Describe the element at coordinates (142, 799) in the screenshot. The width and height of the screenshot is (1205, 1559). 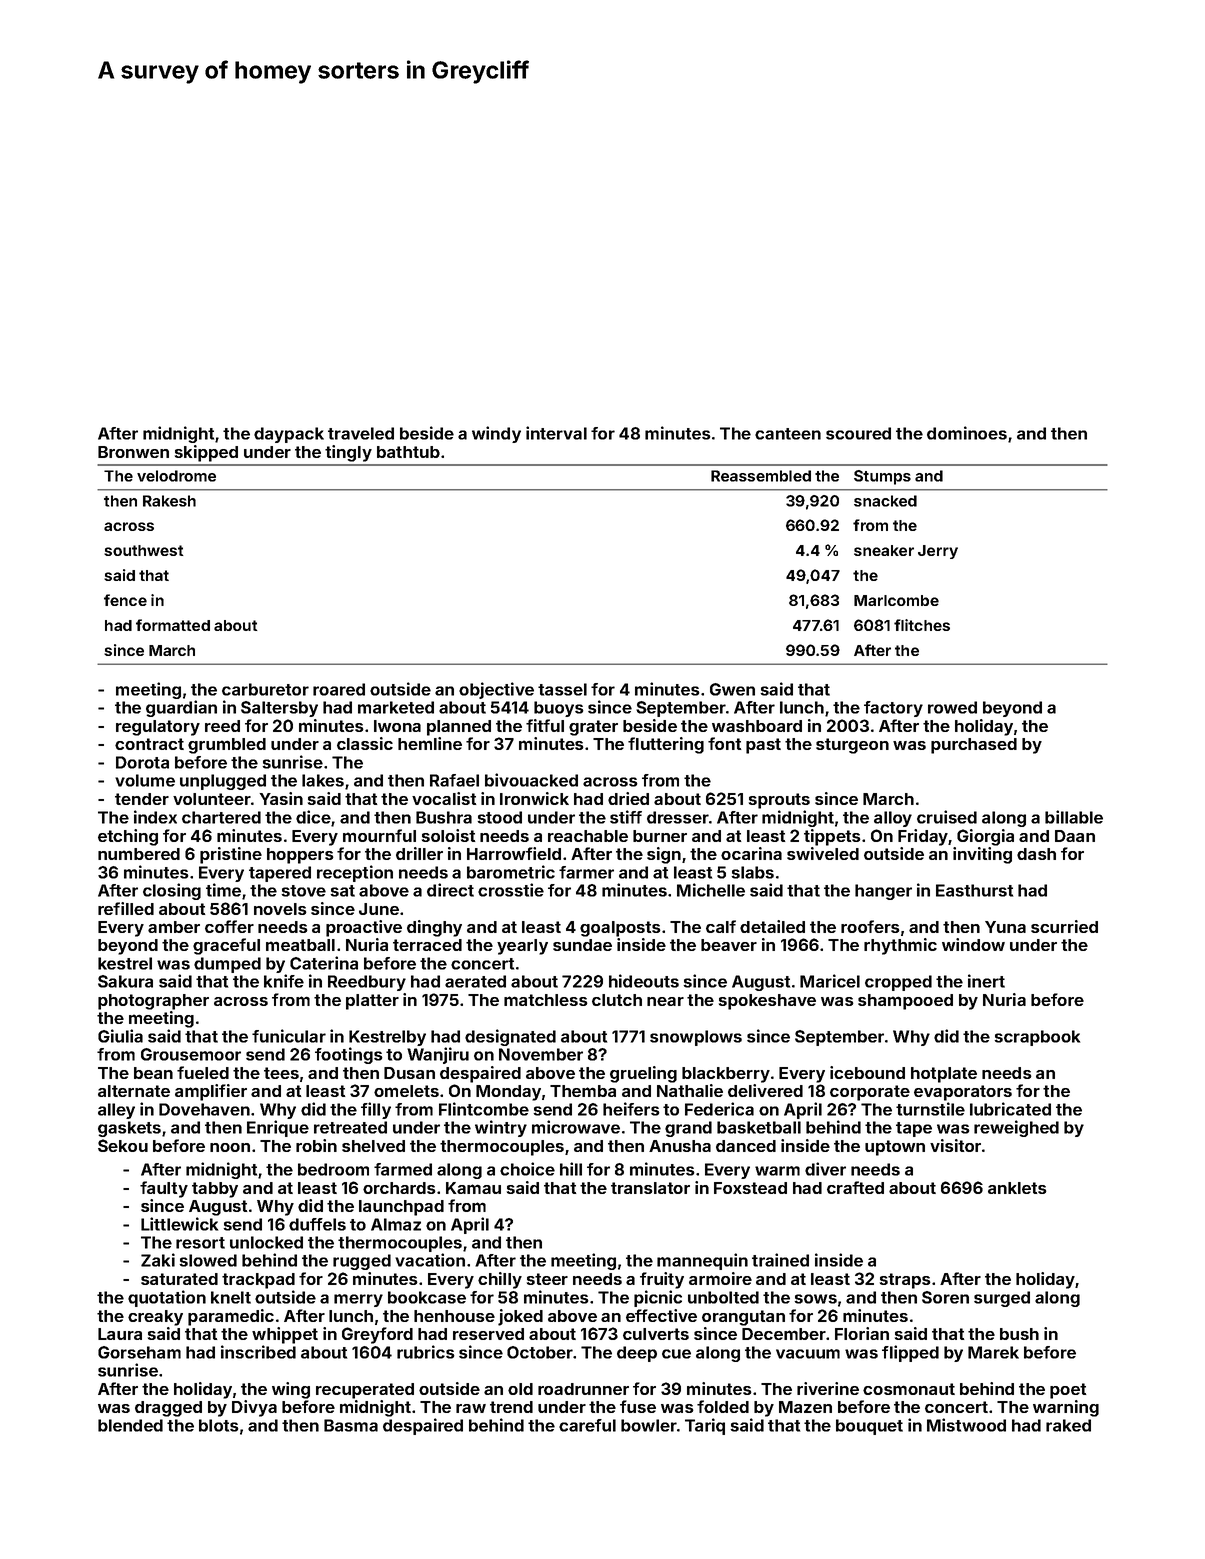
I see `tender` at that location.
